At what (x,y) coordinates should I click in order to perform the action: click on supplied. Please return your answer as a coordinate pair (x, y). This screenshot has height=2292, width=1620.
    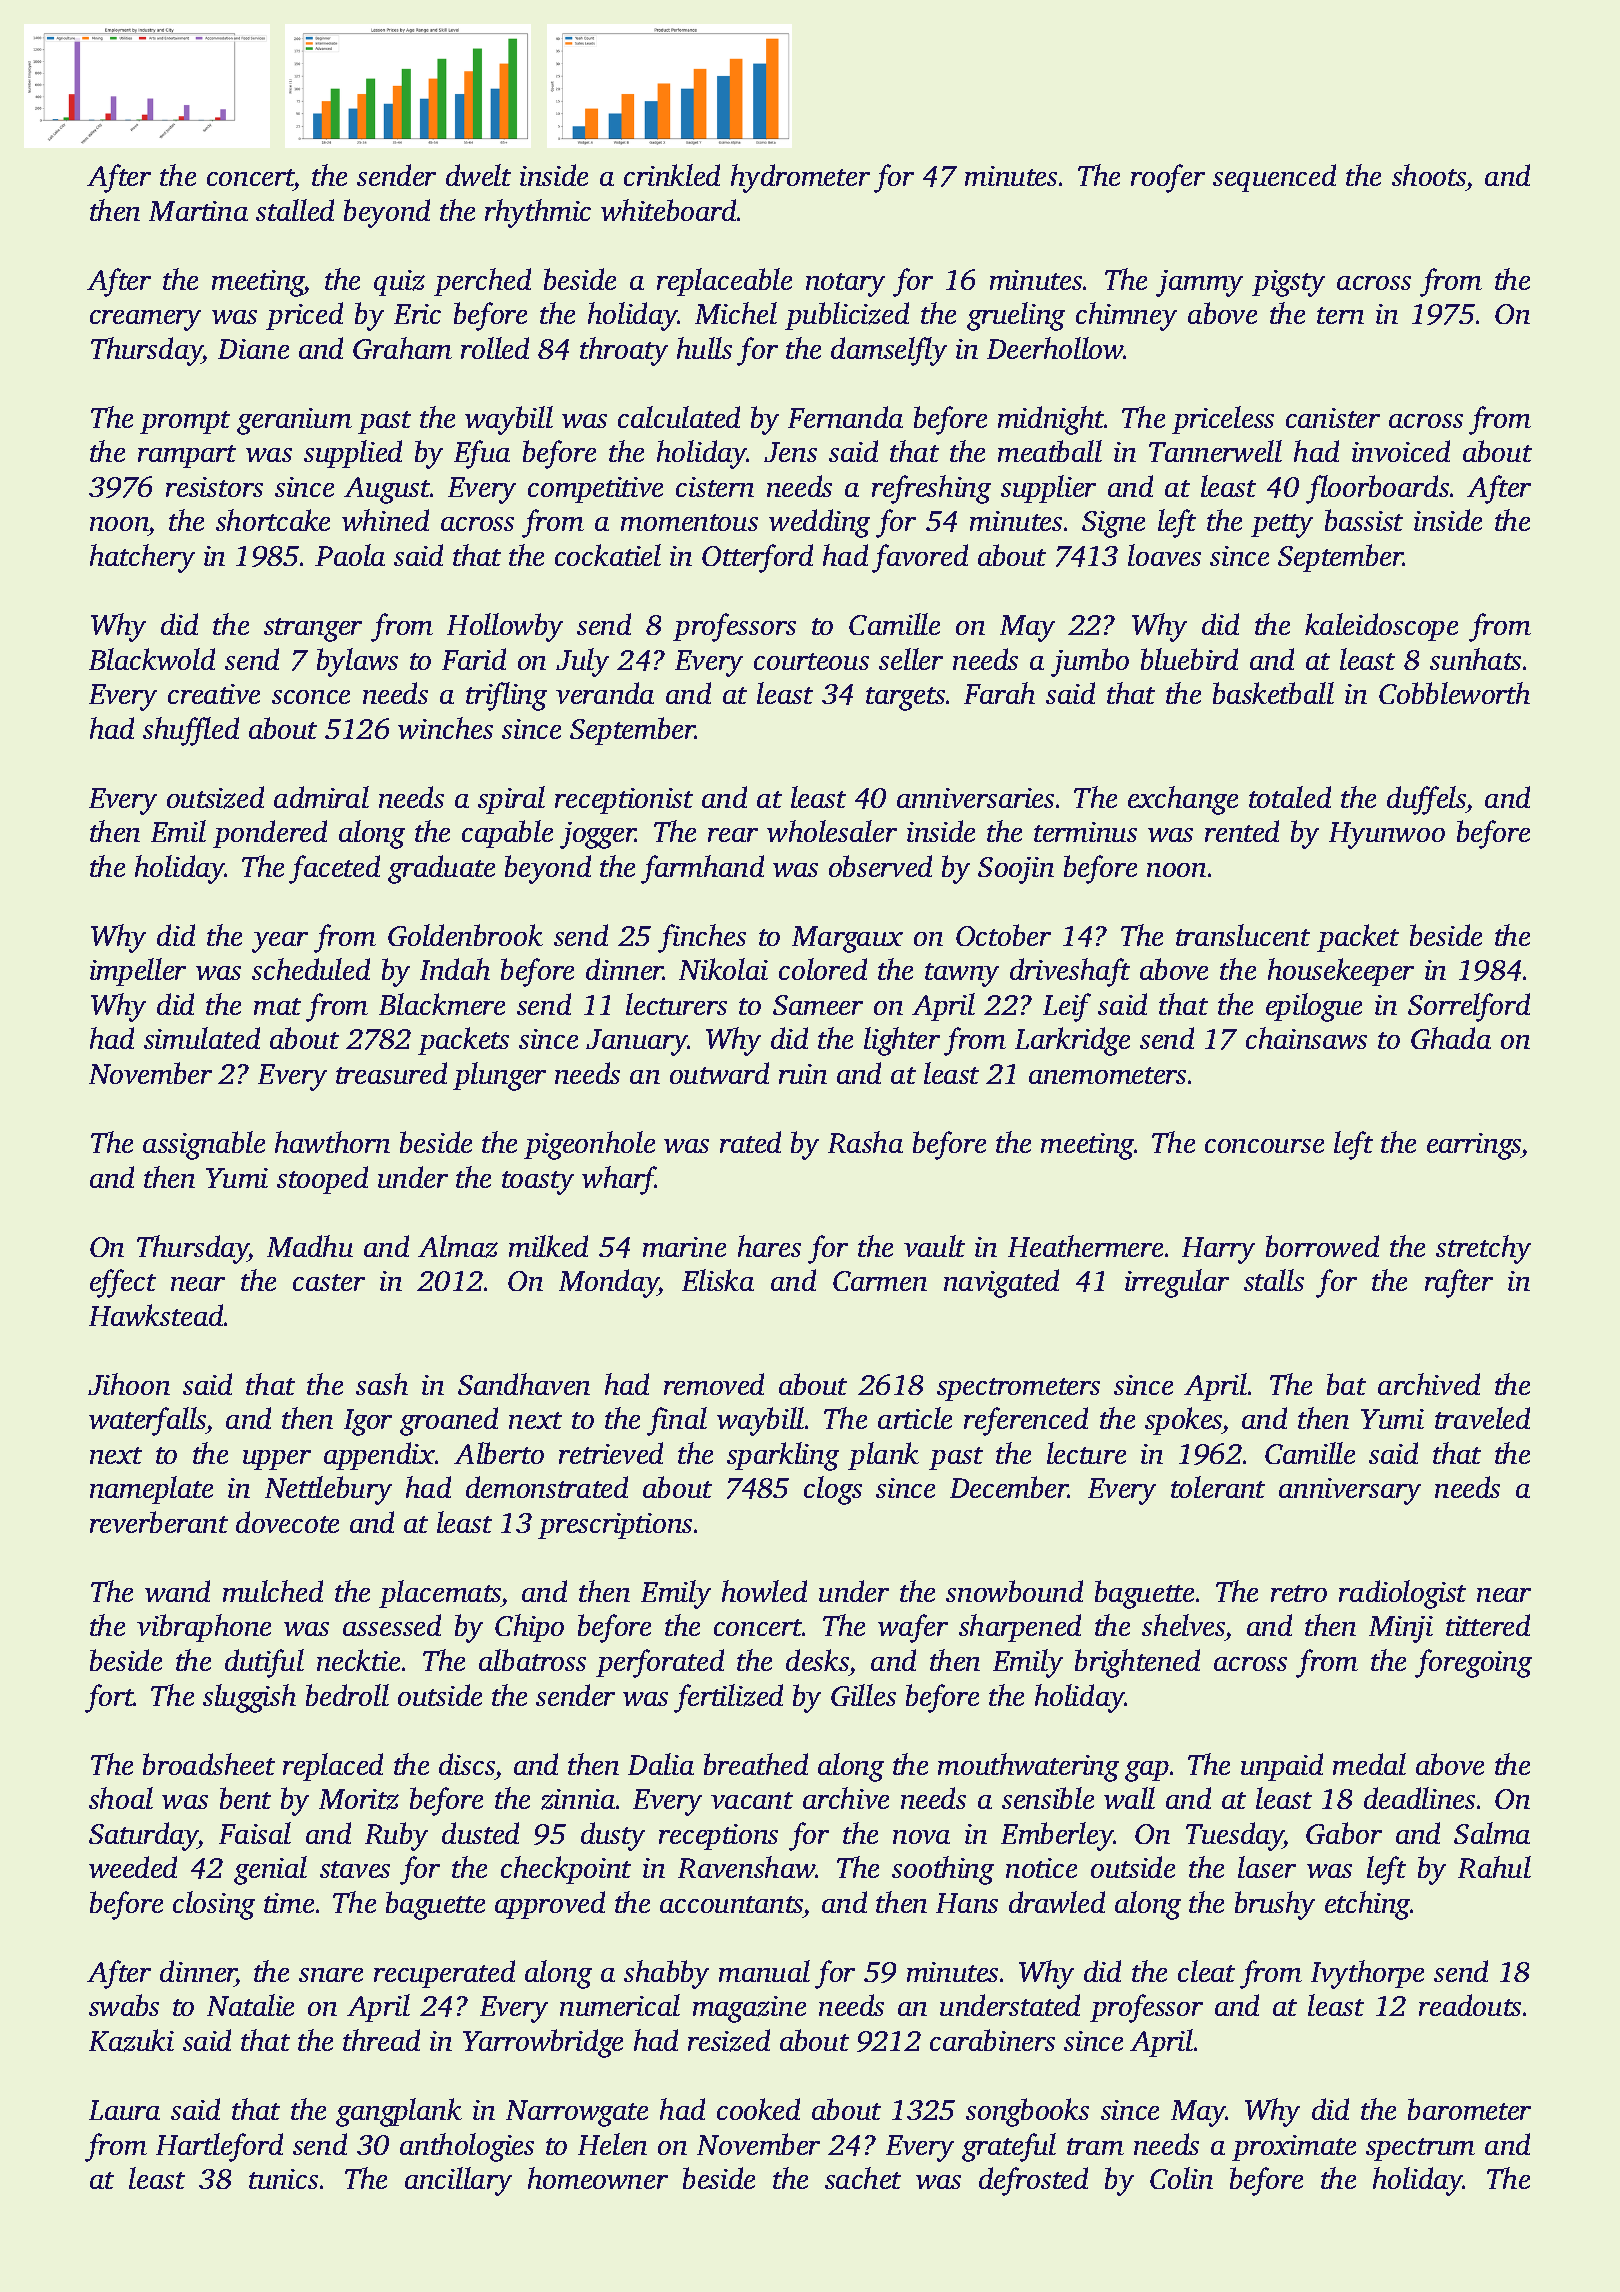
    Looking at the image, I should click on (353, 454).
